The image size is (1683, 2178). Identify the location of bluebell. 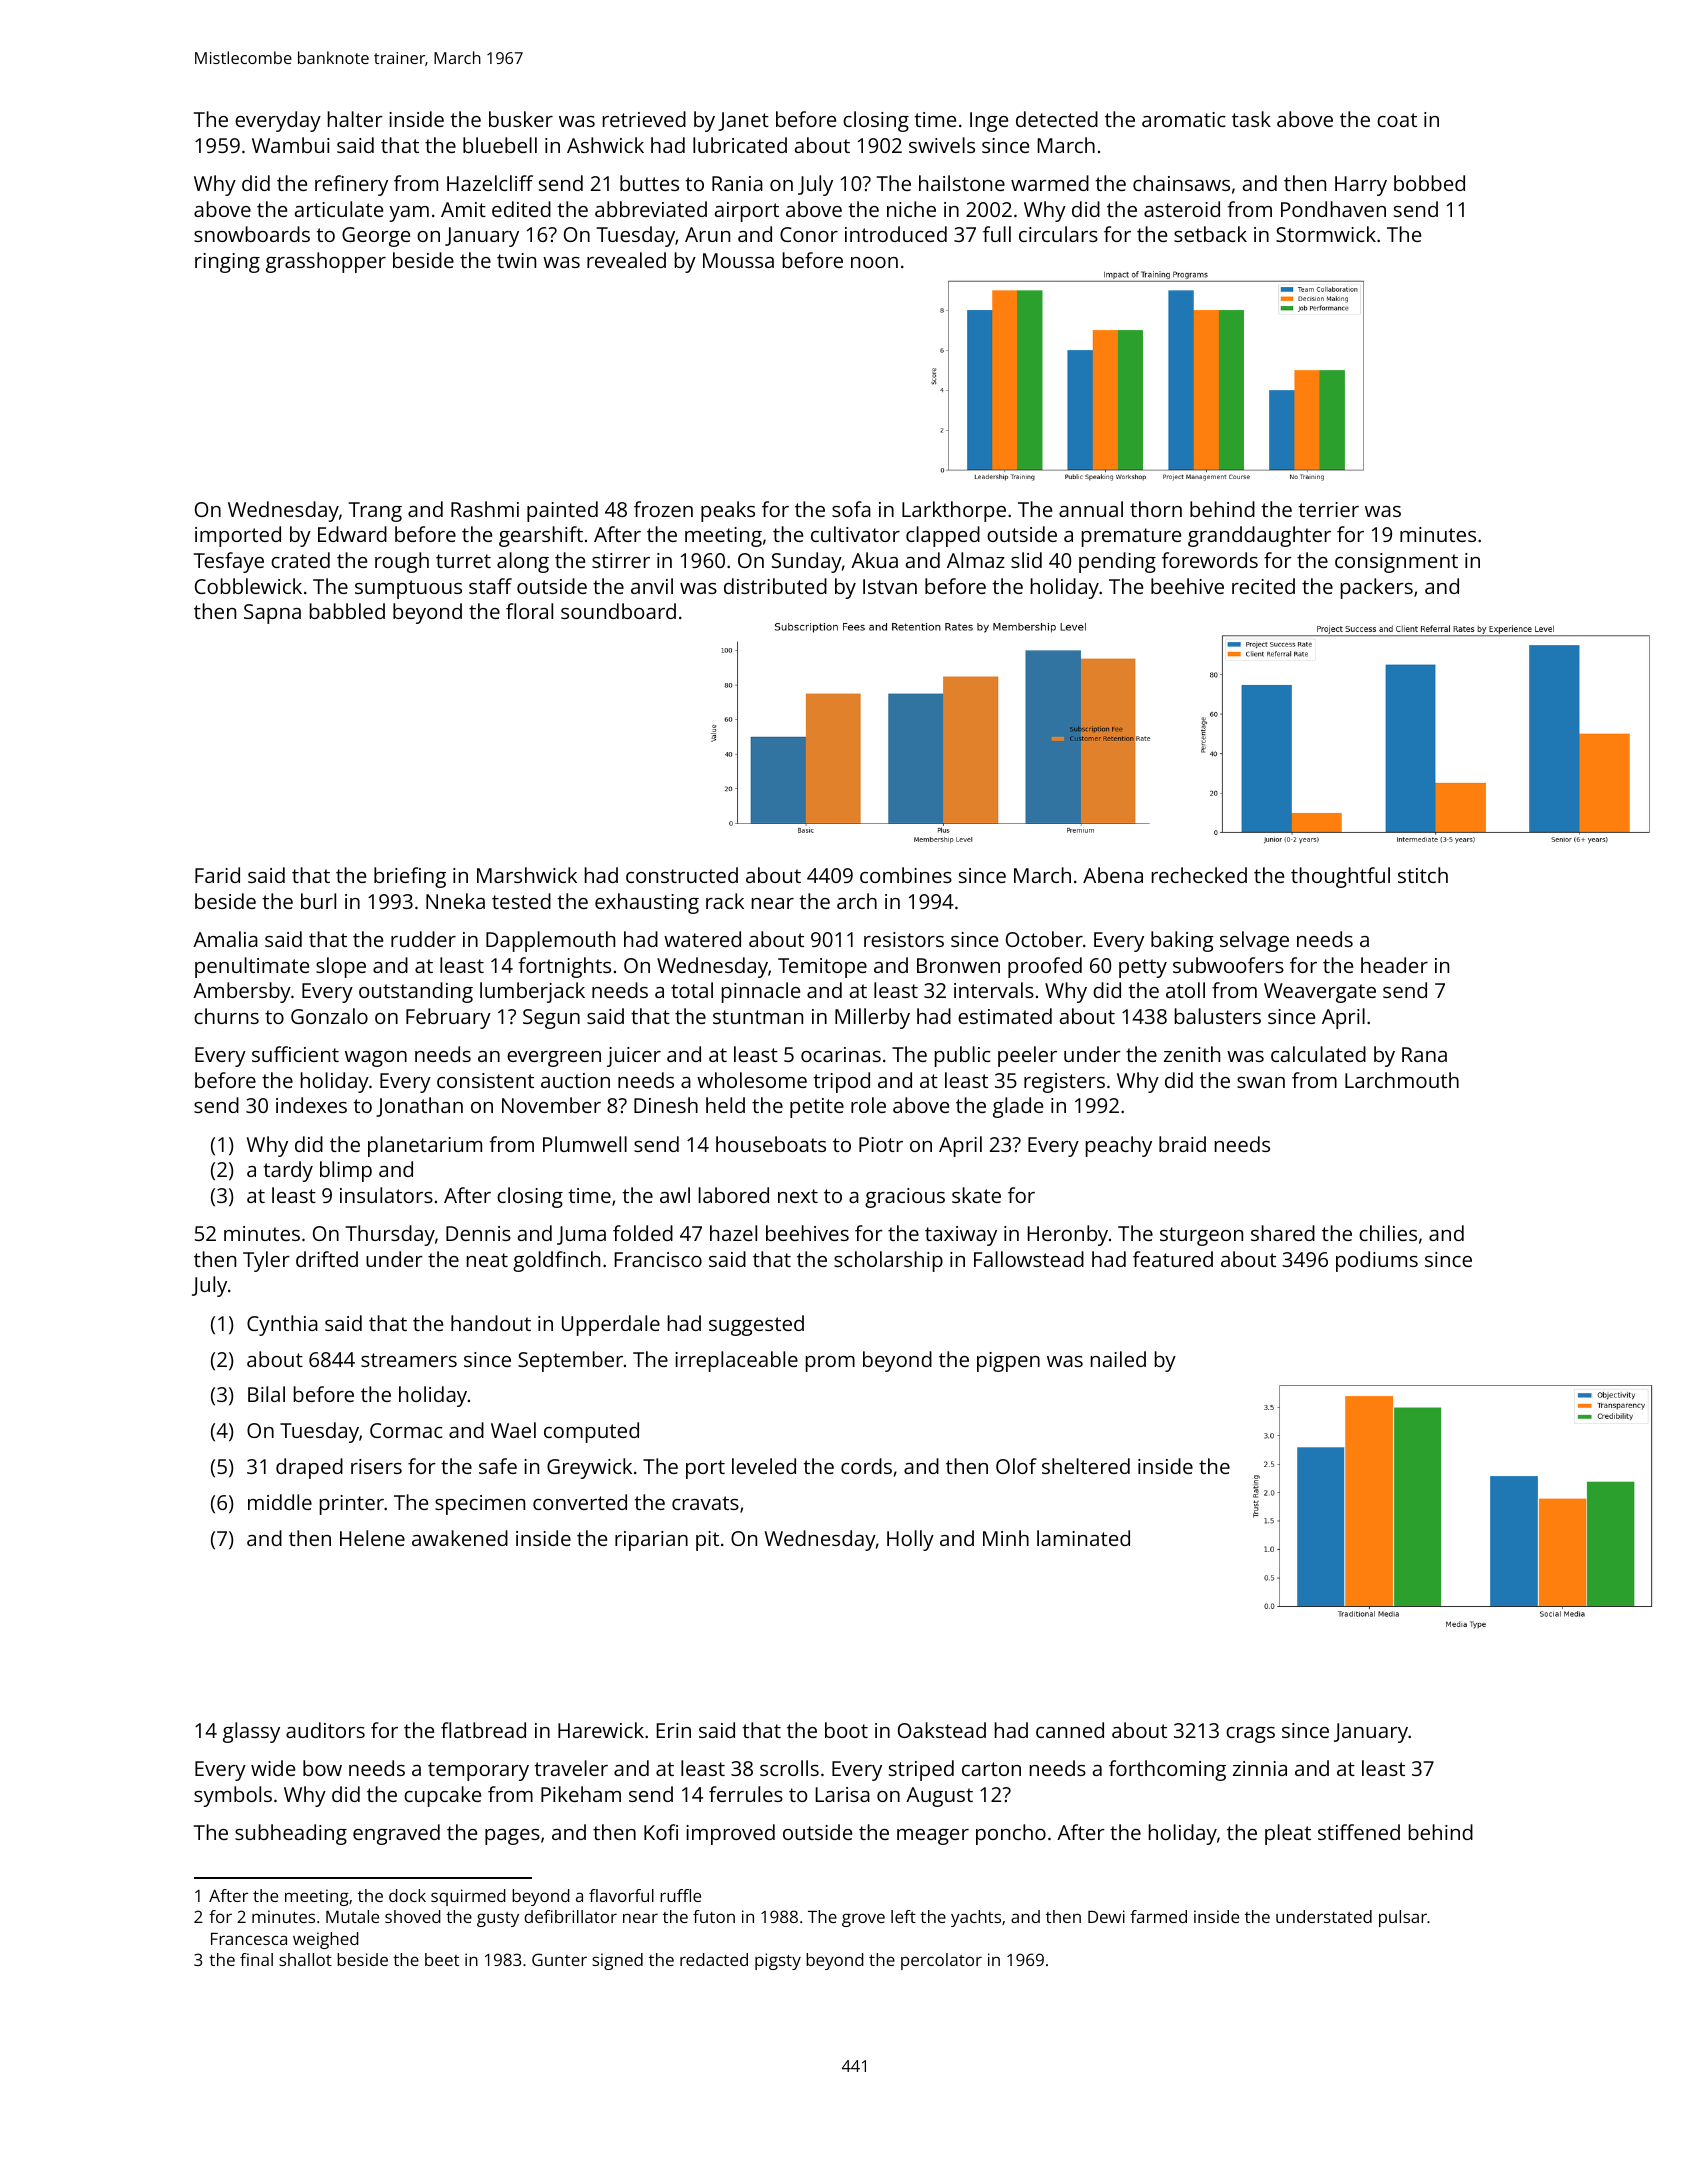
(500, 145).
